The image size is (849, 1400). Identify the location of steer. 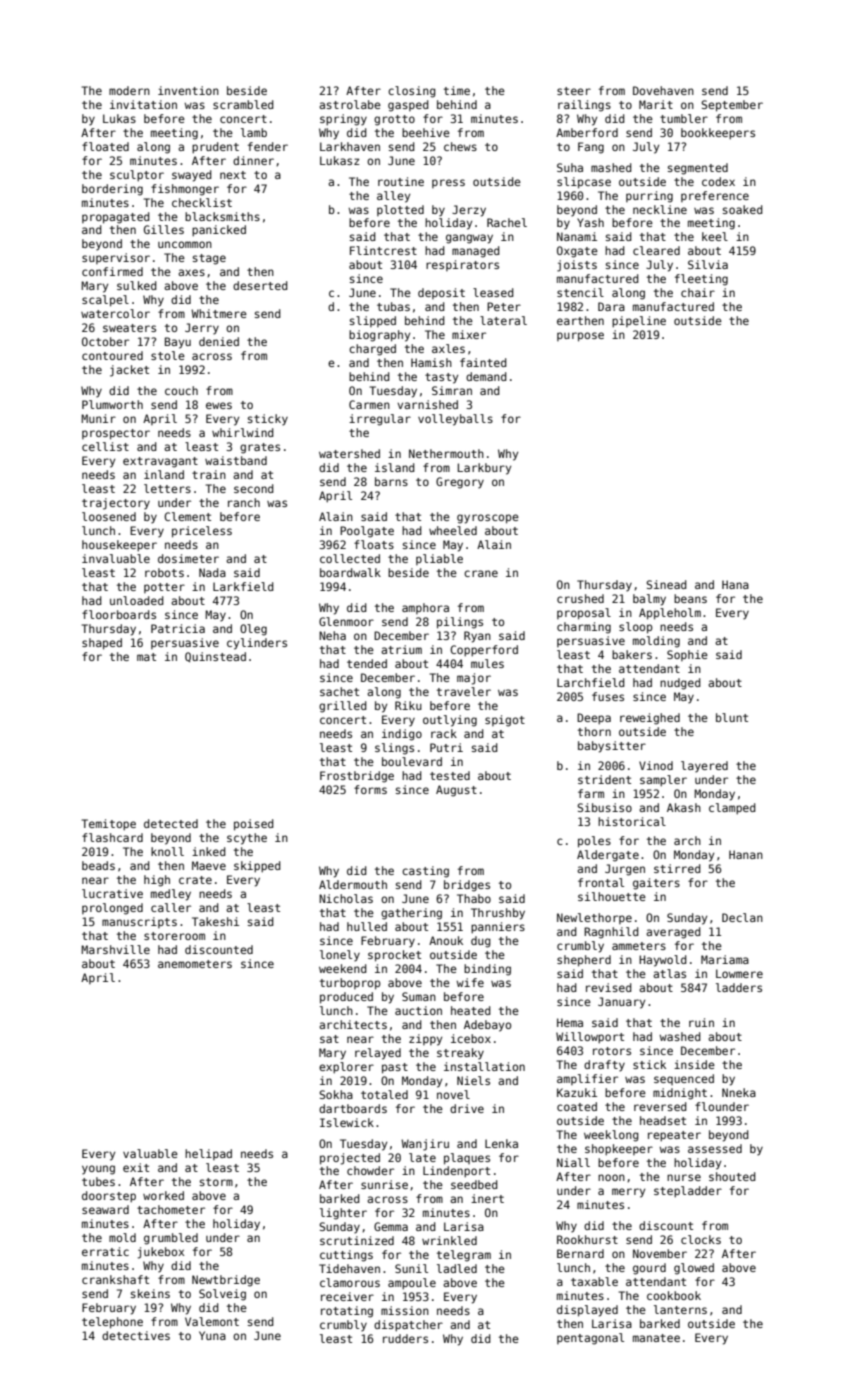
(574, 91).
